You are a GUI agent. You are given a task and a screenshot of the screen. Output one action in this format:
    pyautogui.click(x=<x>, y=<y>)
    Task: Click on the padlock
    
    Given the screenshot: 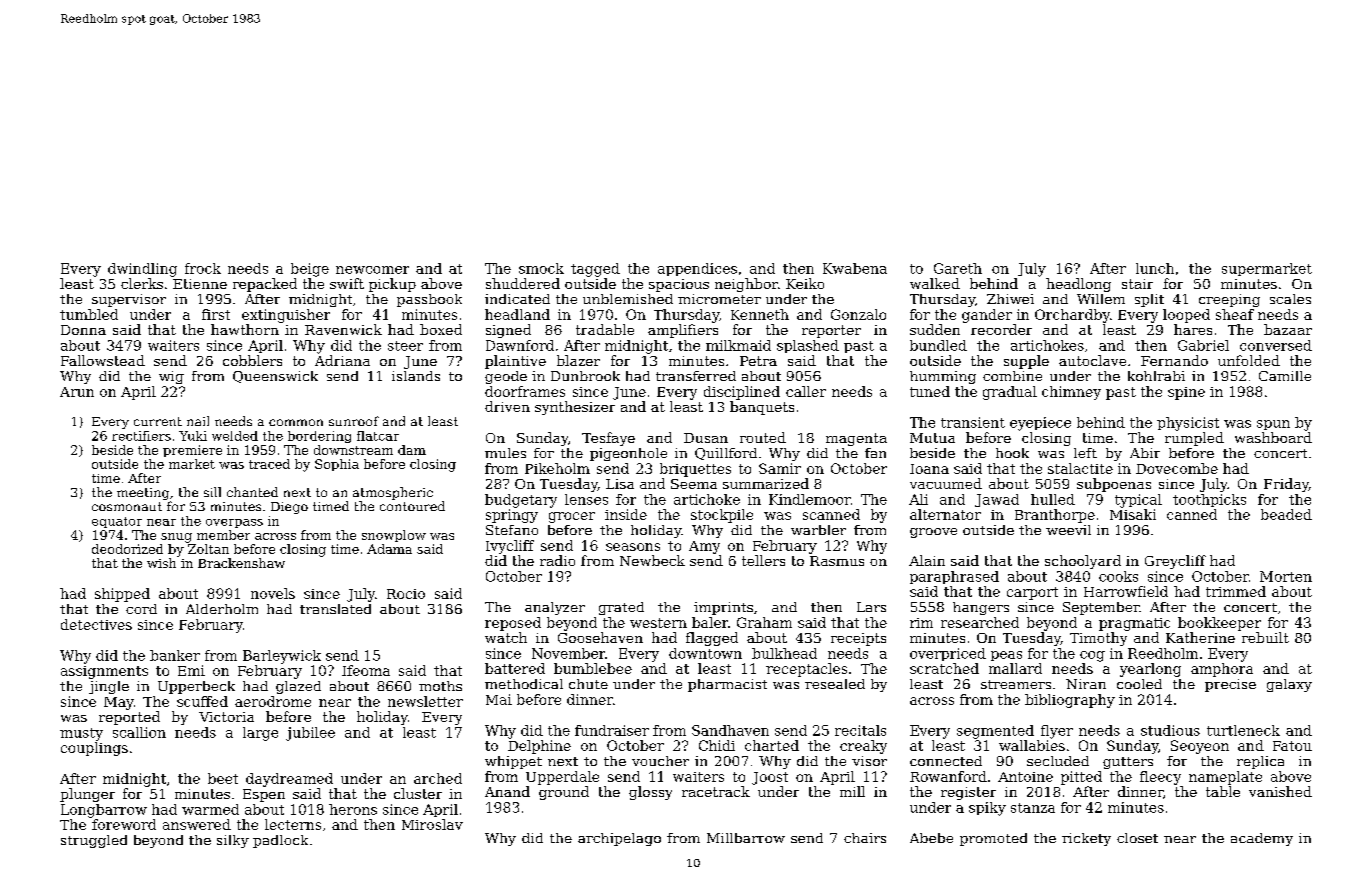 What is the action you would take?
    pyautogui.click(x=280, y=841)
